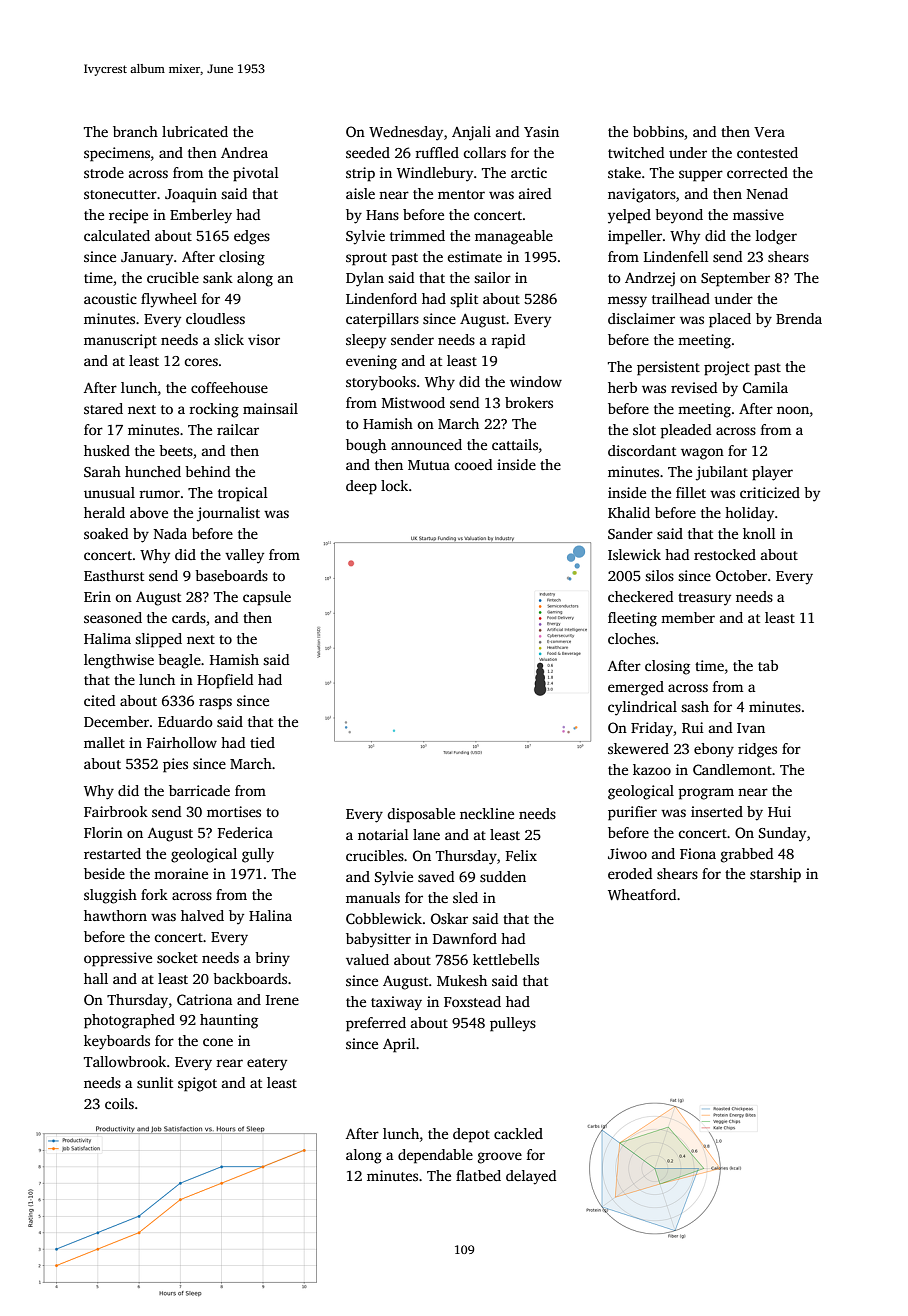 The width and height of the screenshot is (908, 1316). What do you see at coordinates (461, 194) in the screenshot?
I see `mentor` at bounding box center [461, 194].
